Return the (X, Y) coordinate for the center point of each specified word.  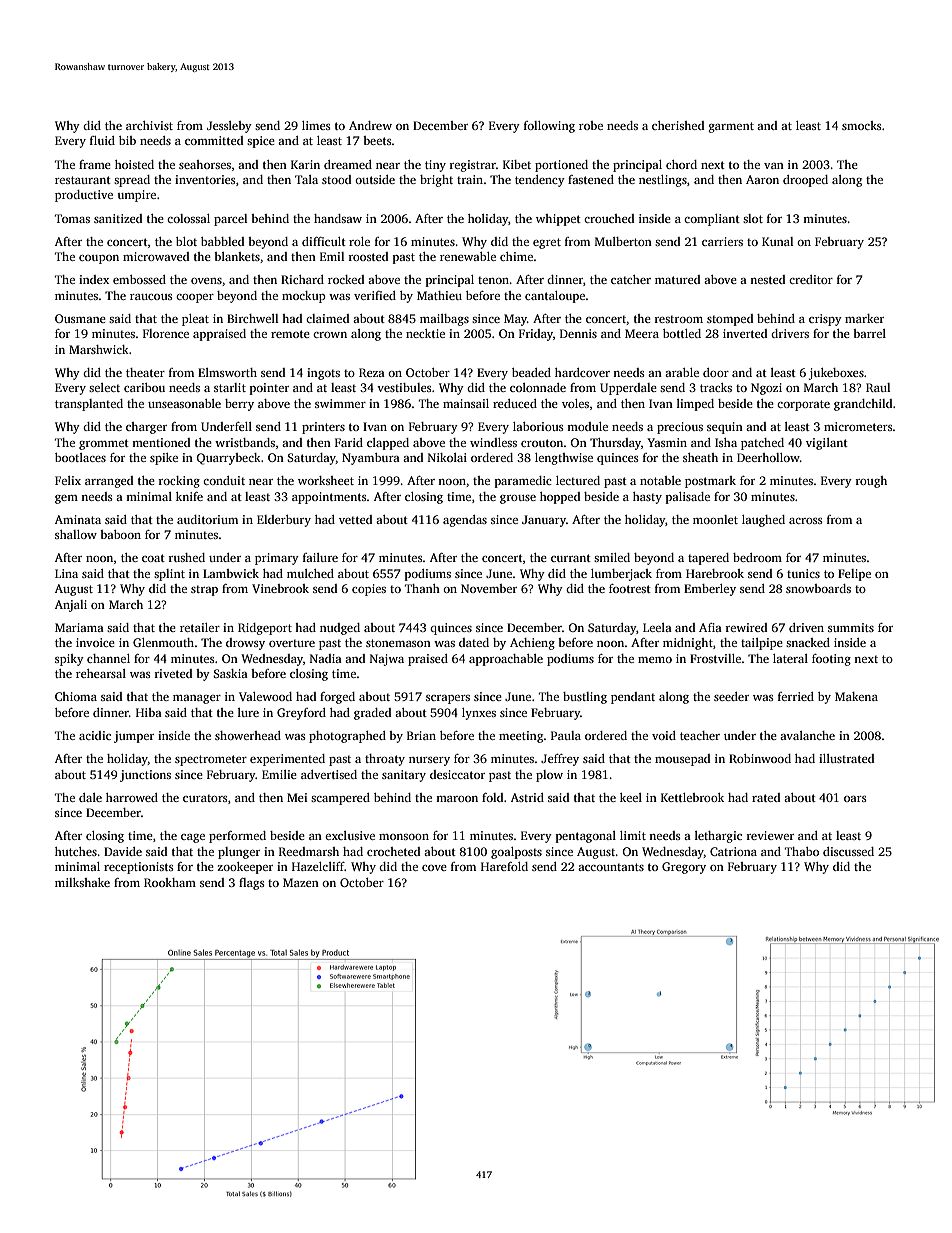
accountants (611, 867)
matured (677, 279)
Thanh (422, 588)
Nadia (326, 658)
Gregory (684, 868)
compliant (712, 220)
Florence (166, 333)
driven (806, 627)
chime (516, 256)
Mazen (301, 882)
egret (547, 243)
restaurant (83, 180)
